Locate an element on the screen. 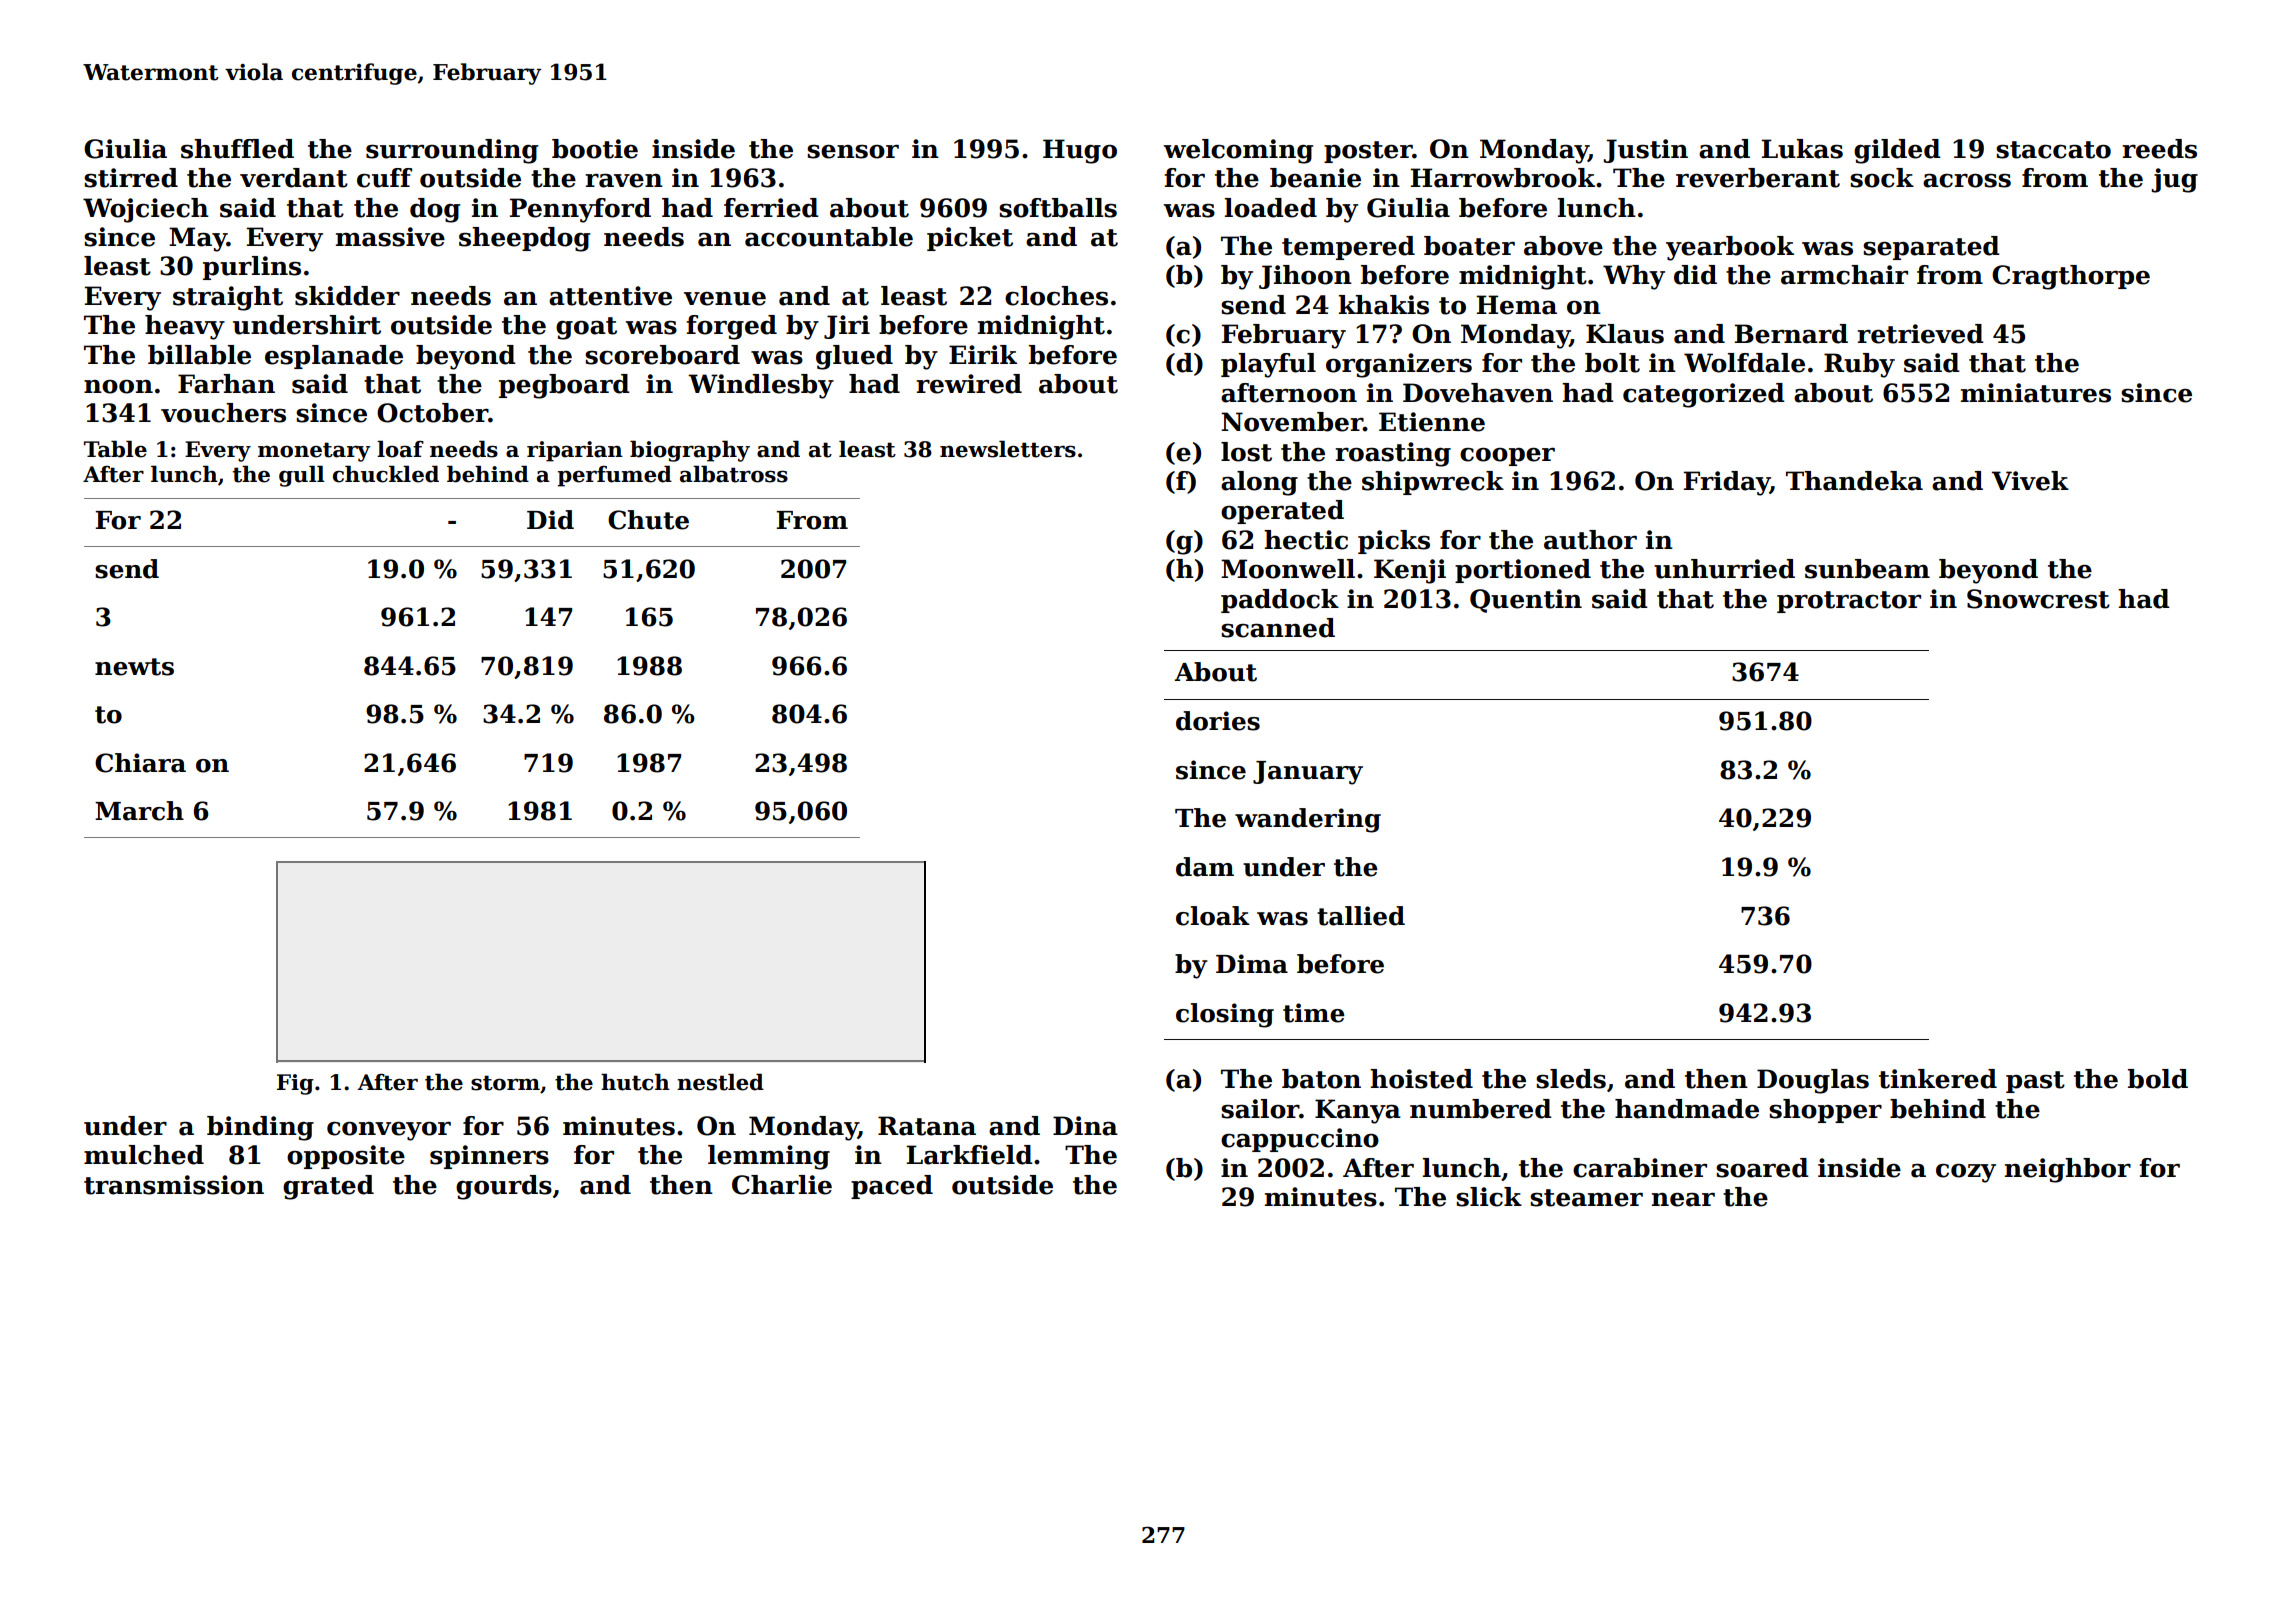 This screenshot has width=2282, height=1614. Vivek is located at coordinates (2030, 481).
